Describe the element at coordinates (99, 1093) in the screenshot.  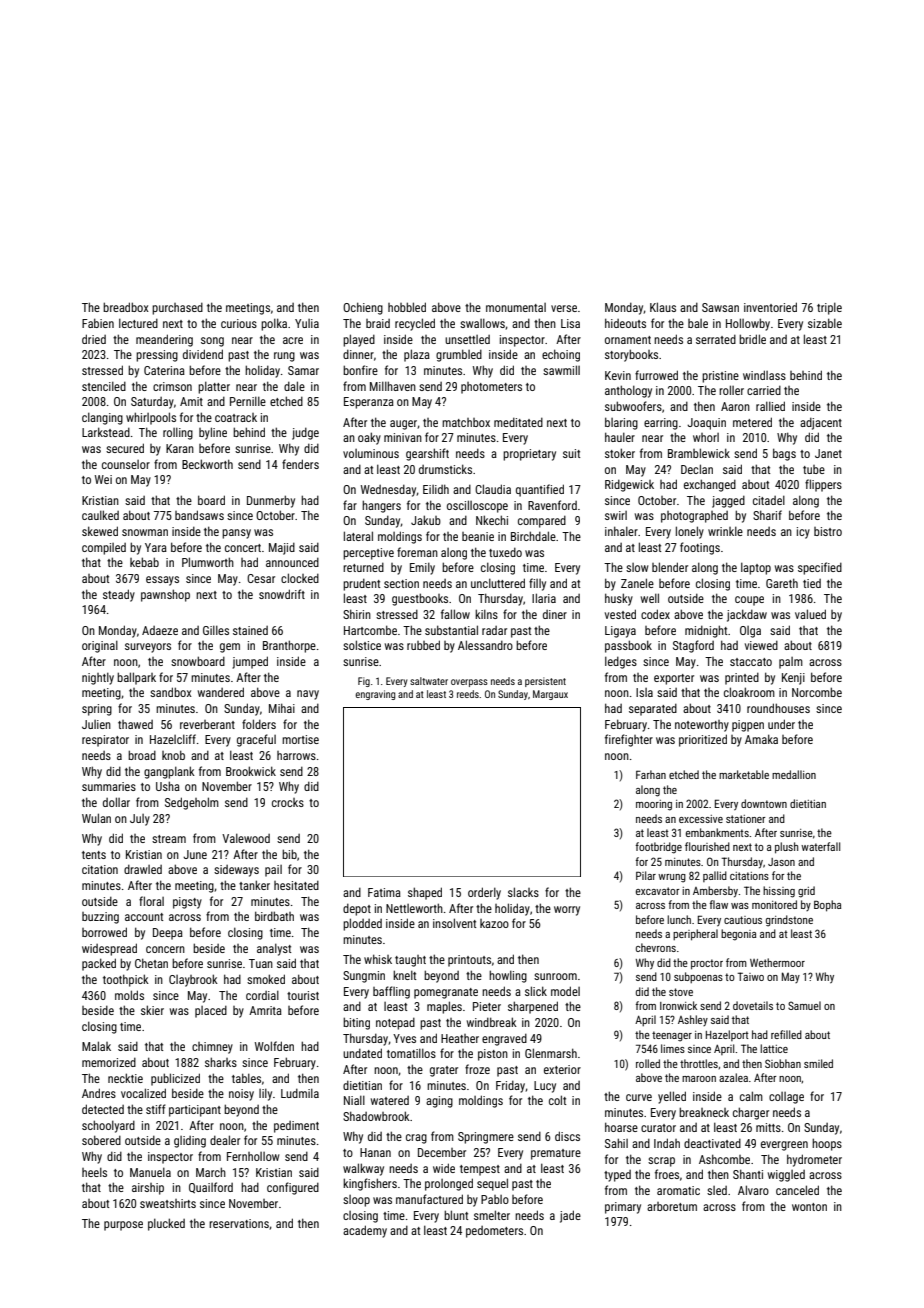
I see `Andres` at that location.
